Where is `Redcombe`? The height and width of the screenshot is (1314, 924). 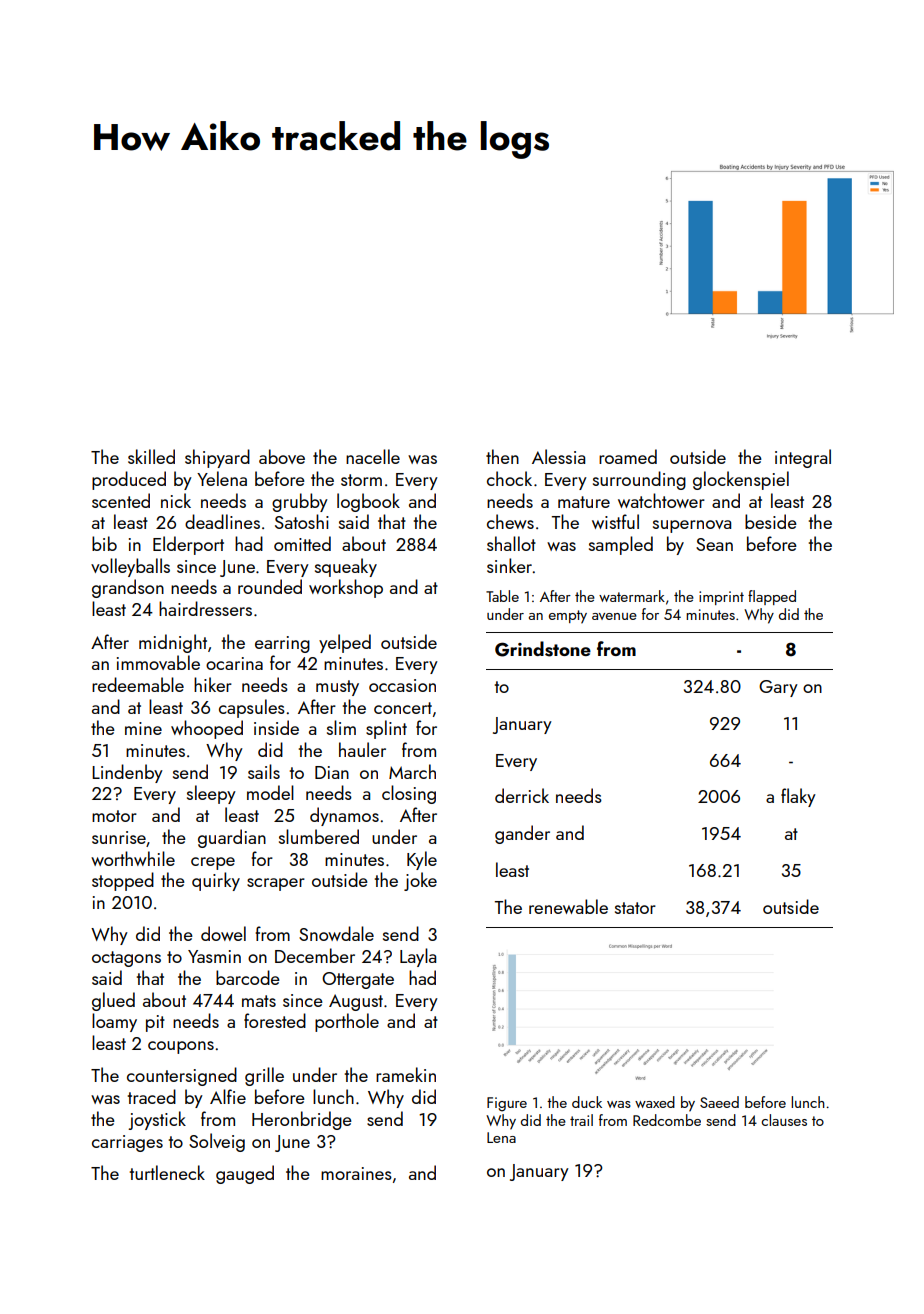
Redcombe is located at coordinates (667, 1120).
